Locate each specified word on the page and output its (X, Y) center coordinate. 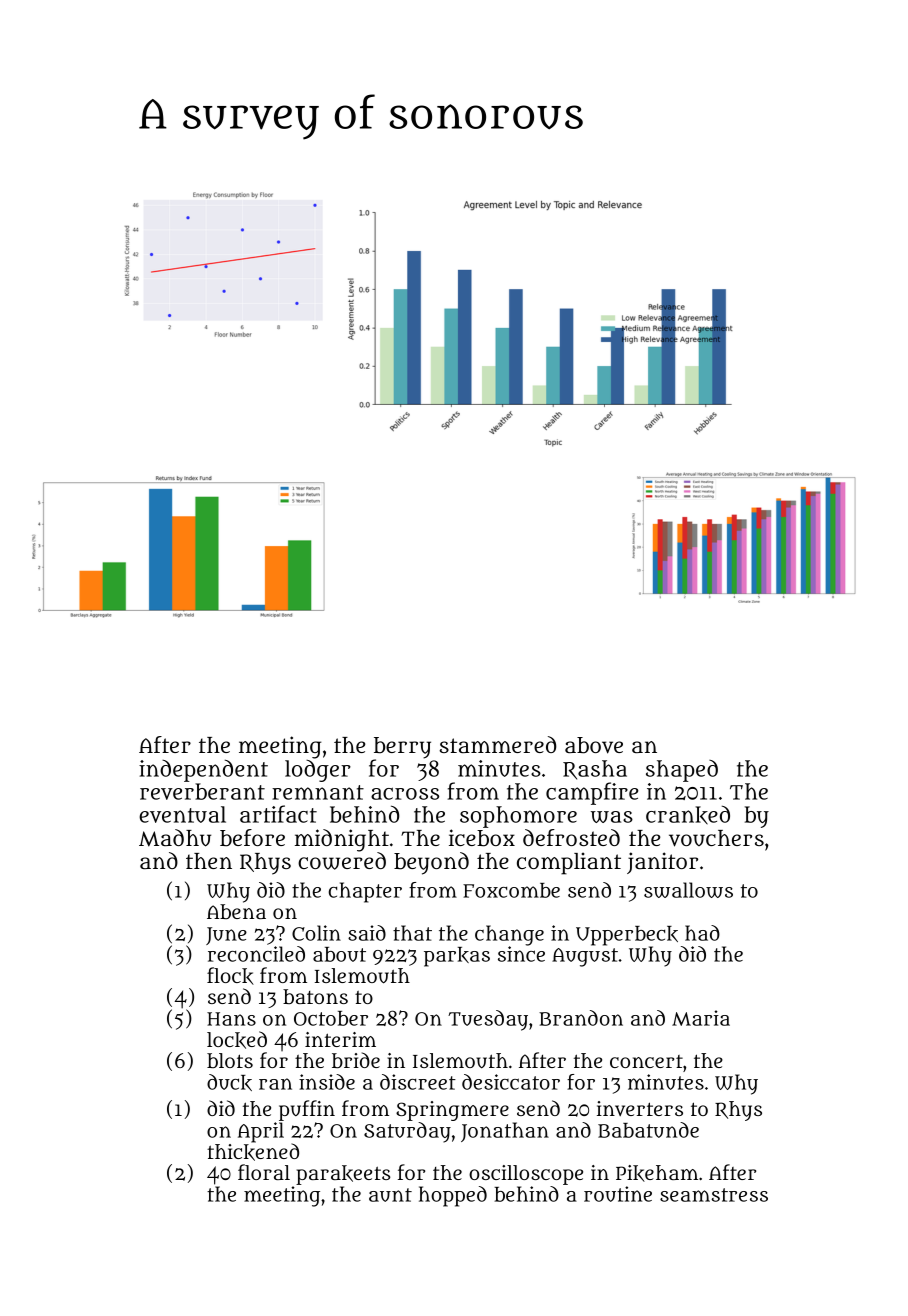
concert (646, 1061)
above (594, 745)
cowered (342, 861)
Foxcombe (511, 890)
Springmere (452, 1111)
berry (402, 748)
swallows (688, 890)
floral (264, 1172)
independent (203, 771)
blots (230, 1060)
